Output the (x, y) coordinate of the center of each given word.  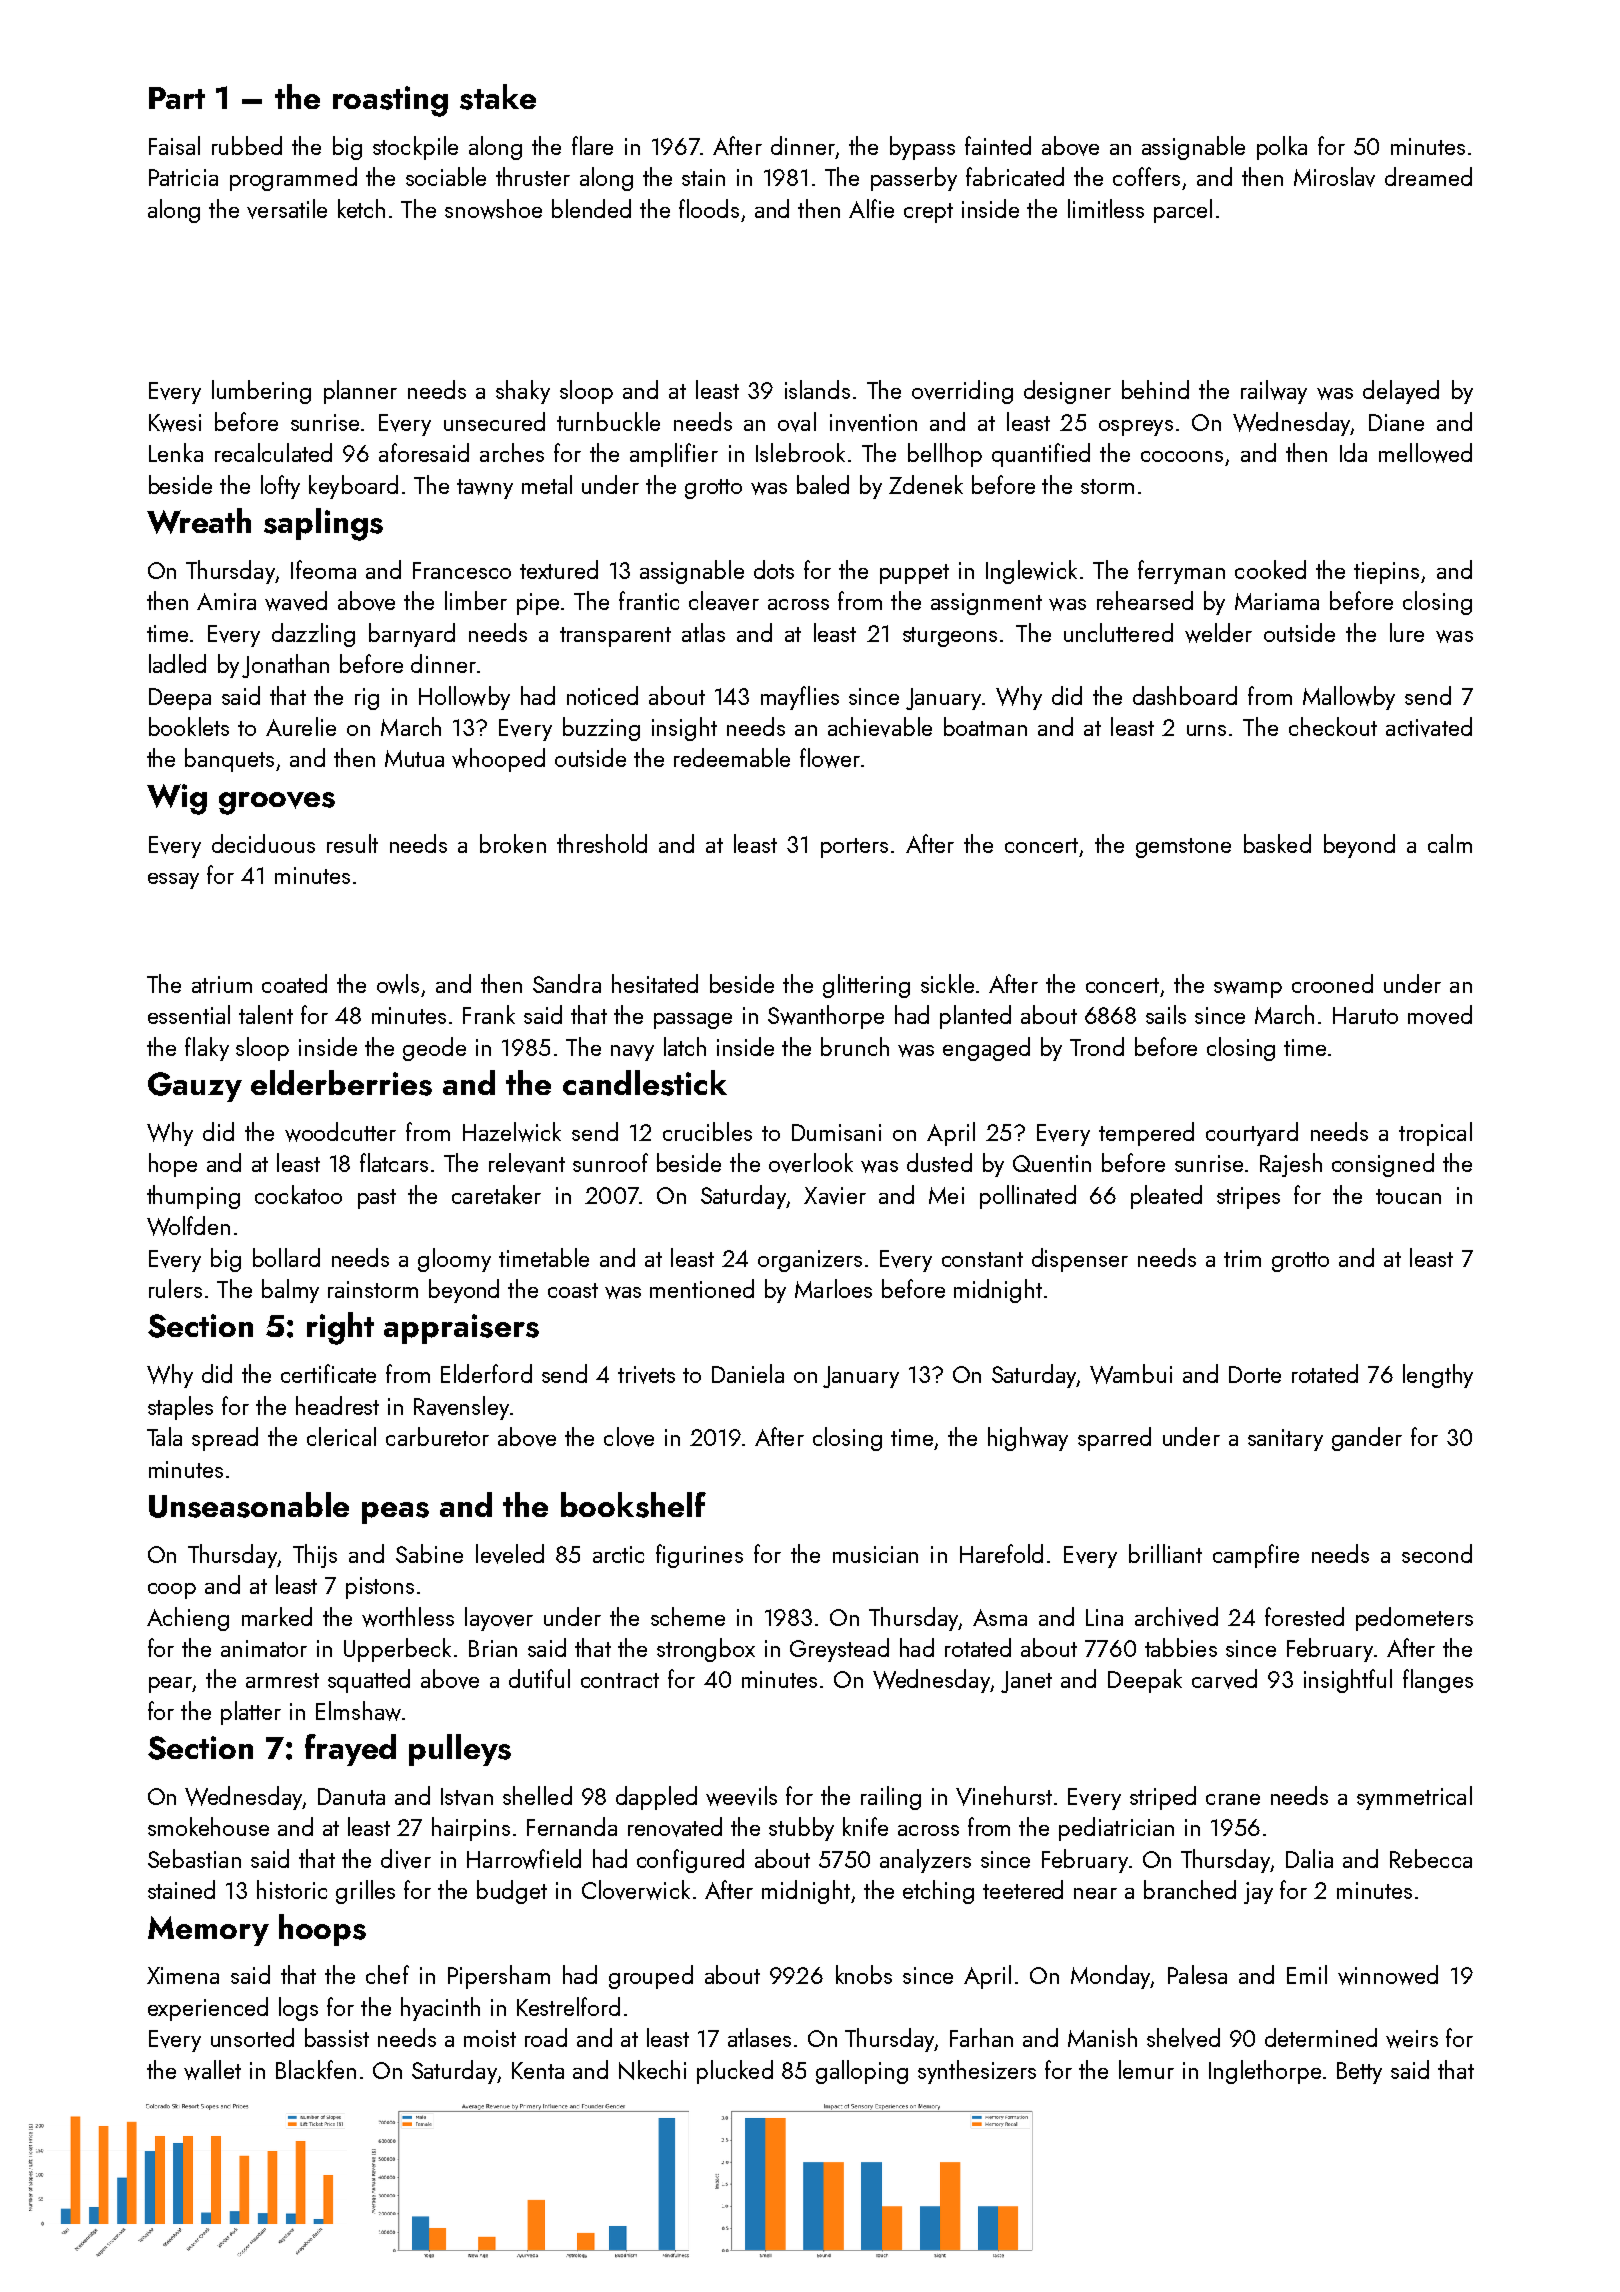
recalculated (273, 452)
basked (1277, 843)
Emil (1307, 1974)
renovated (675, 1827)
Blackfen (316, 2069)
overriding (962, 392)
